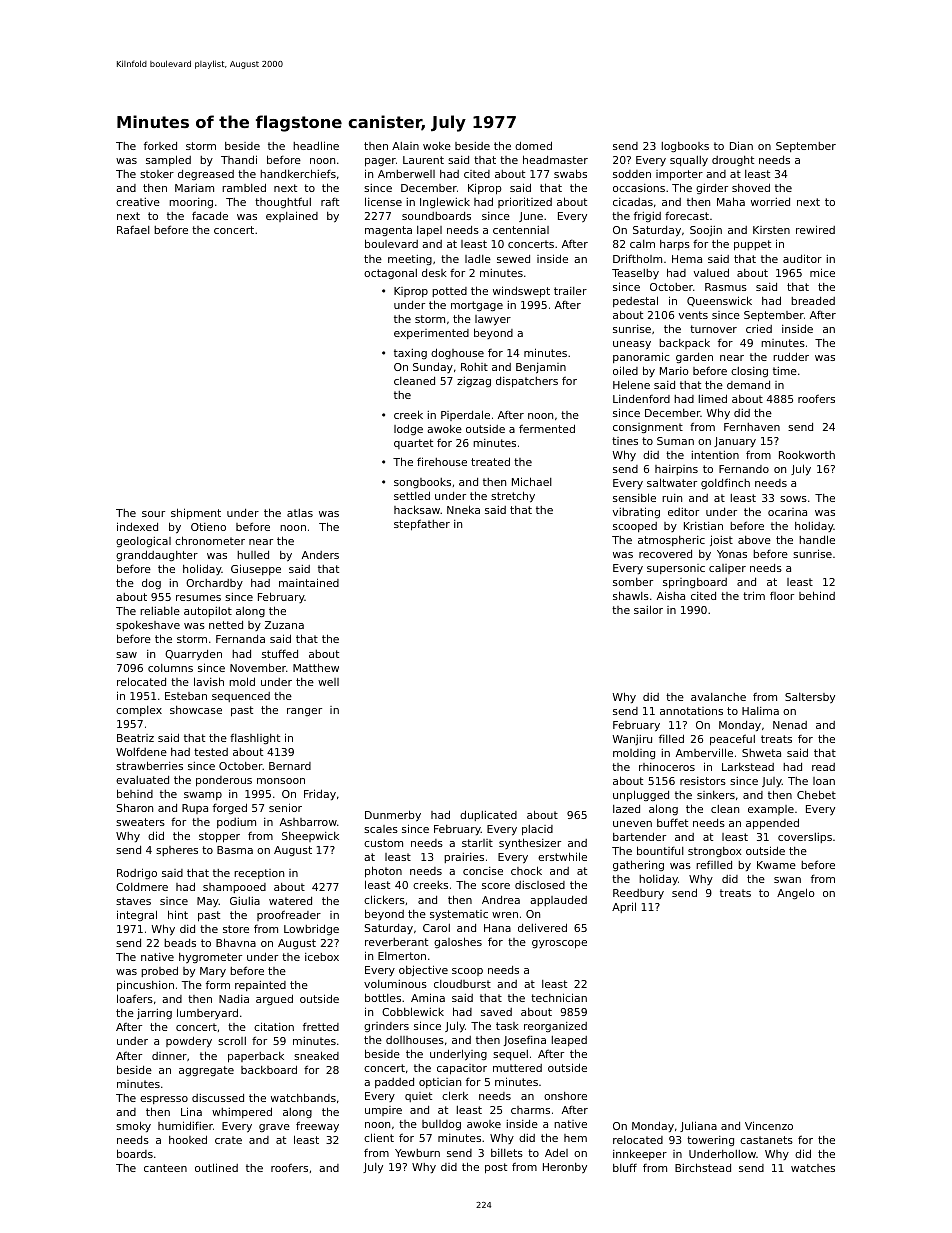 Image resolution: width=952 pixels, height=1233 pixels. I want to click on Rafael, so click(133, 229).
